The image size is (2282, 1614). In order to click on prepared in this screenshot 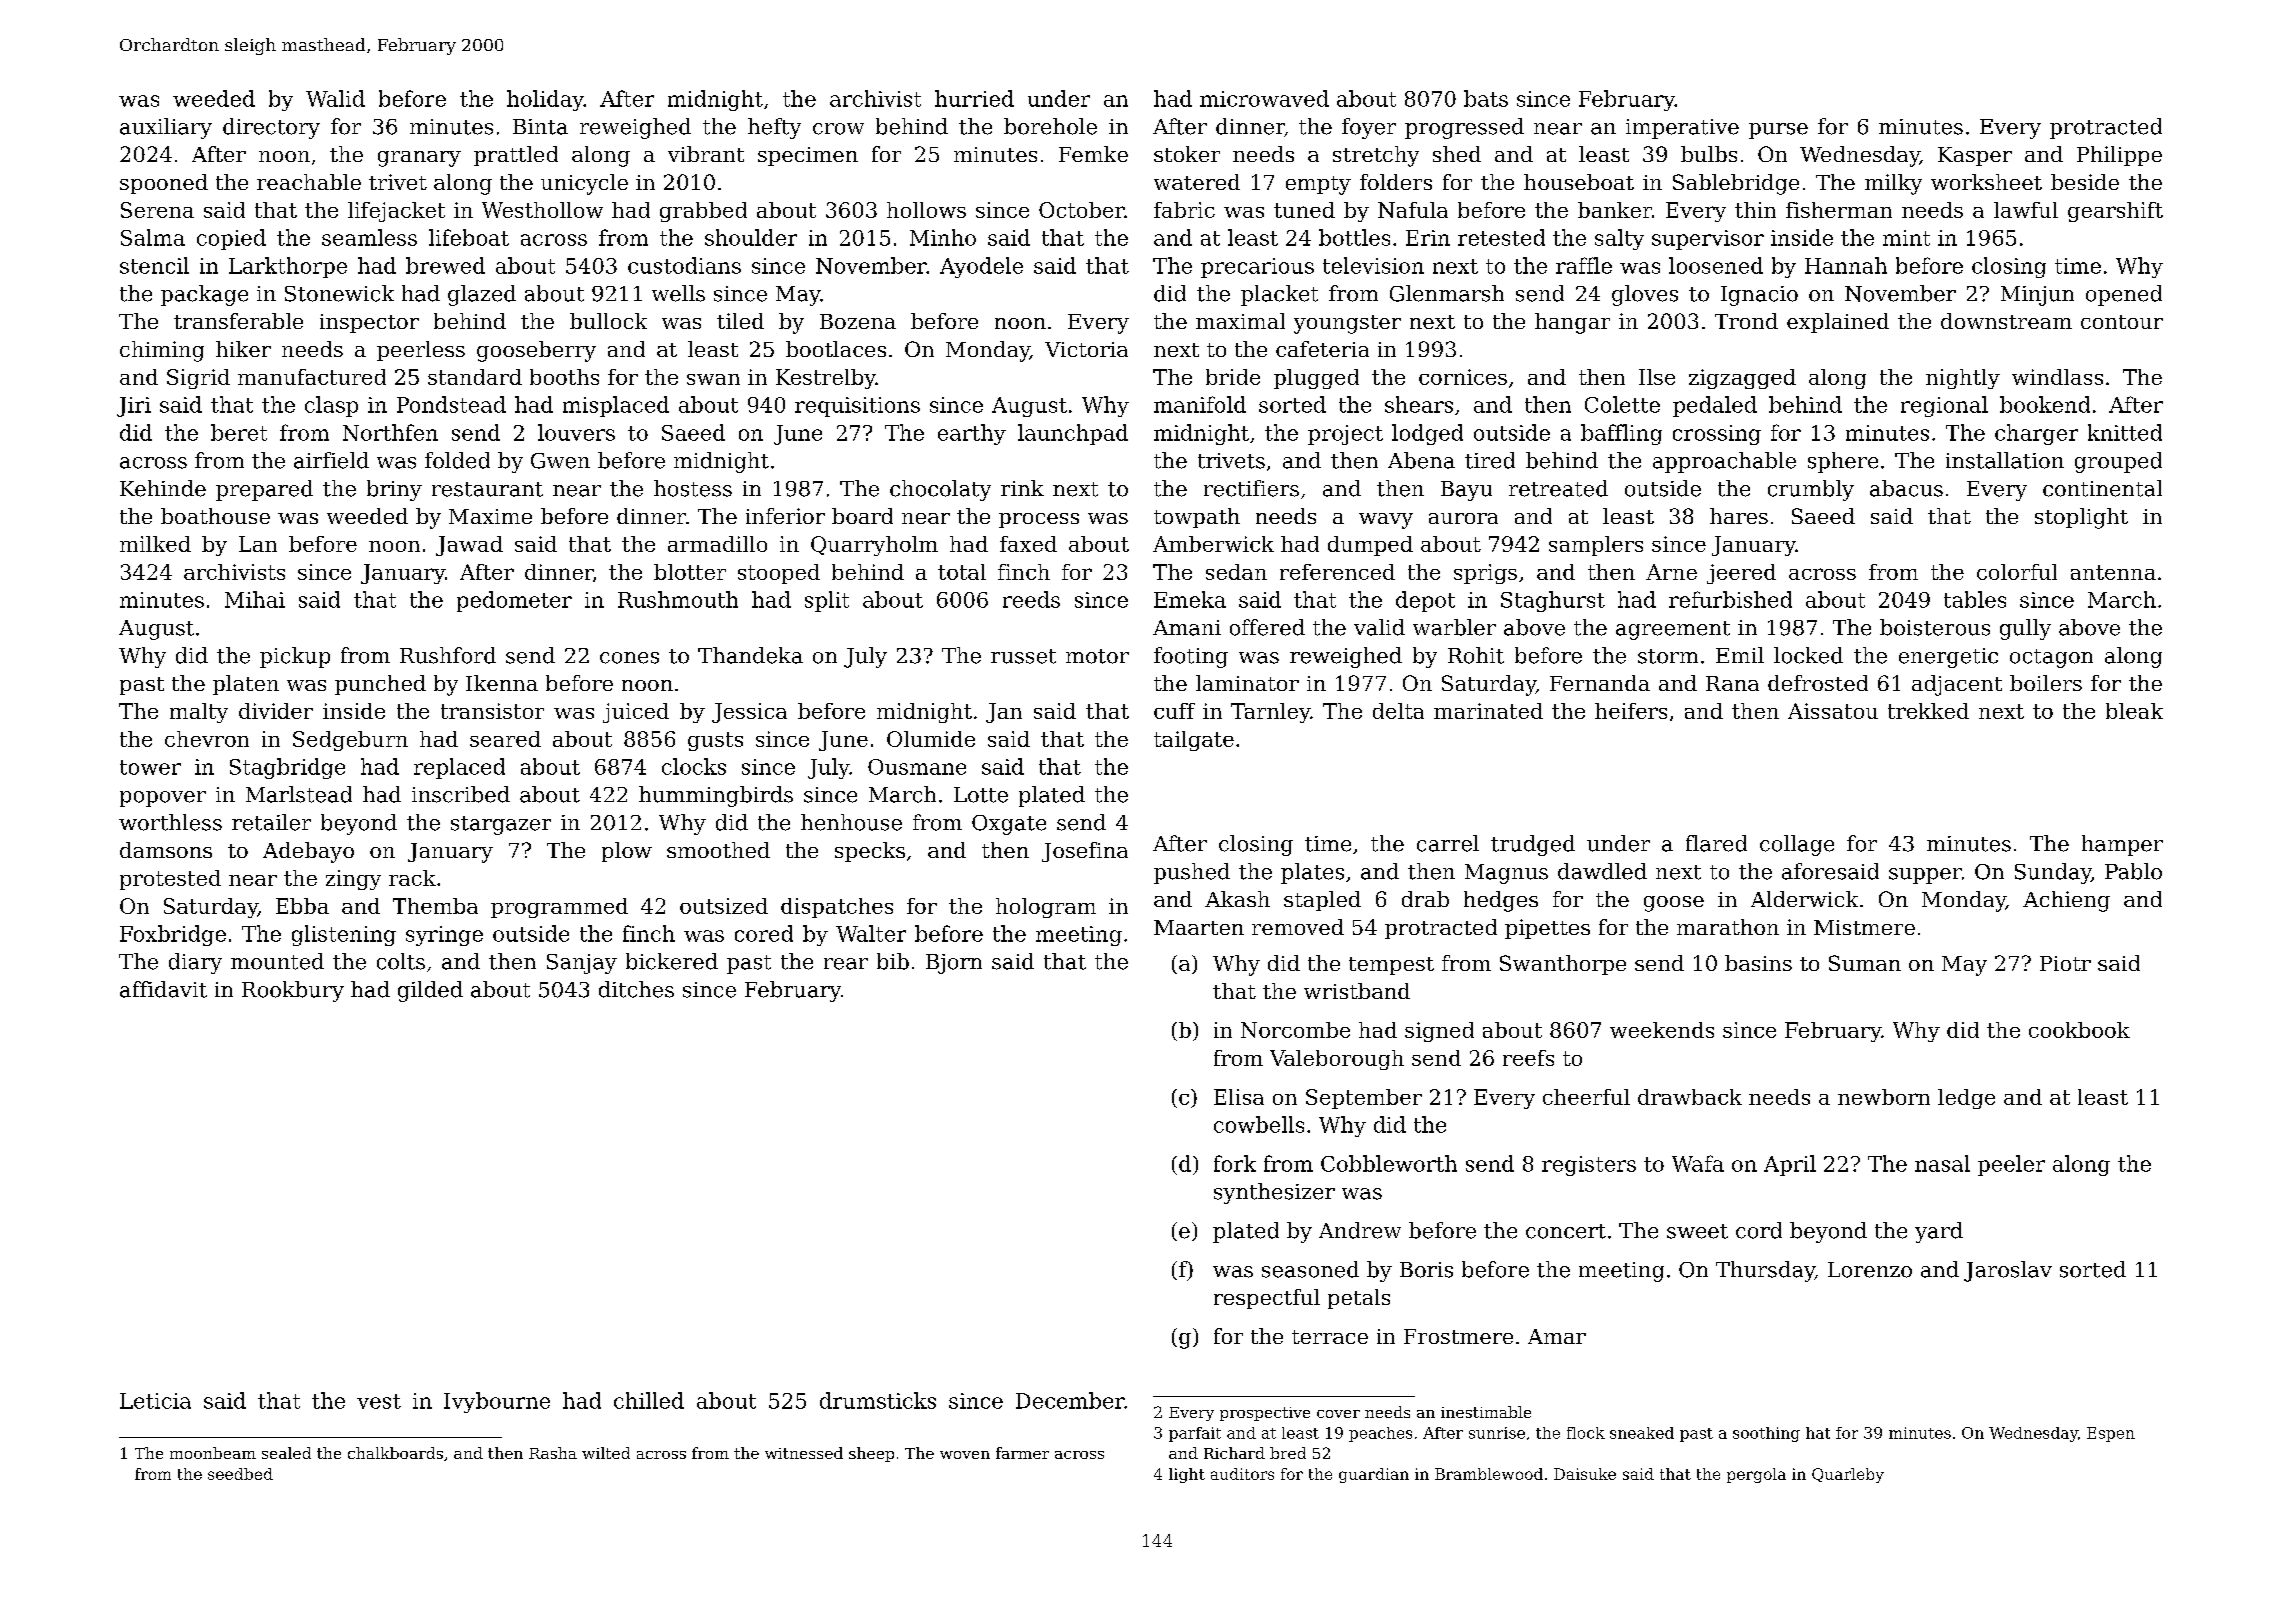, I will do `click(264, 490)`.
